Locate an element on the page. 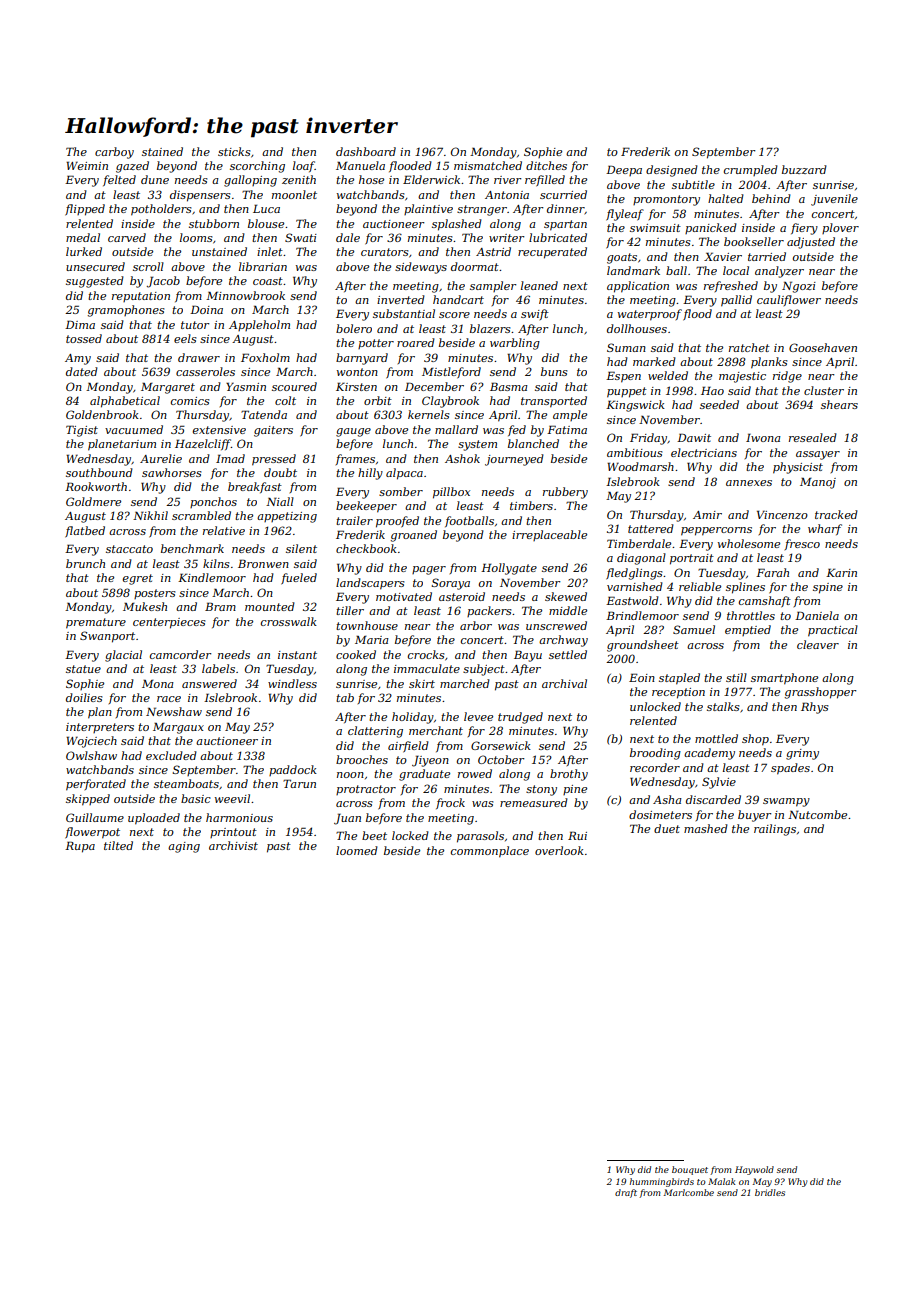  dashboard is located at coordinates (366, 151).
